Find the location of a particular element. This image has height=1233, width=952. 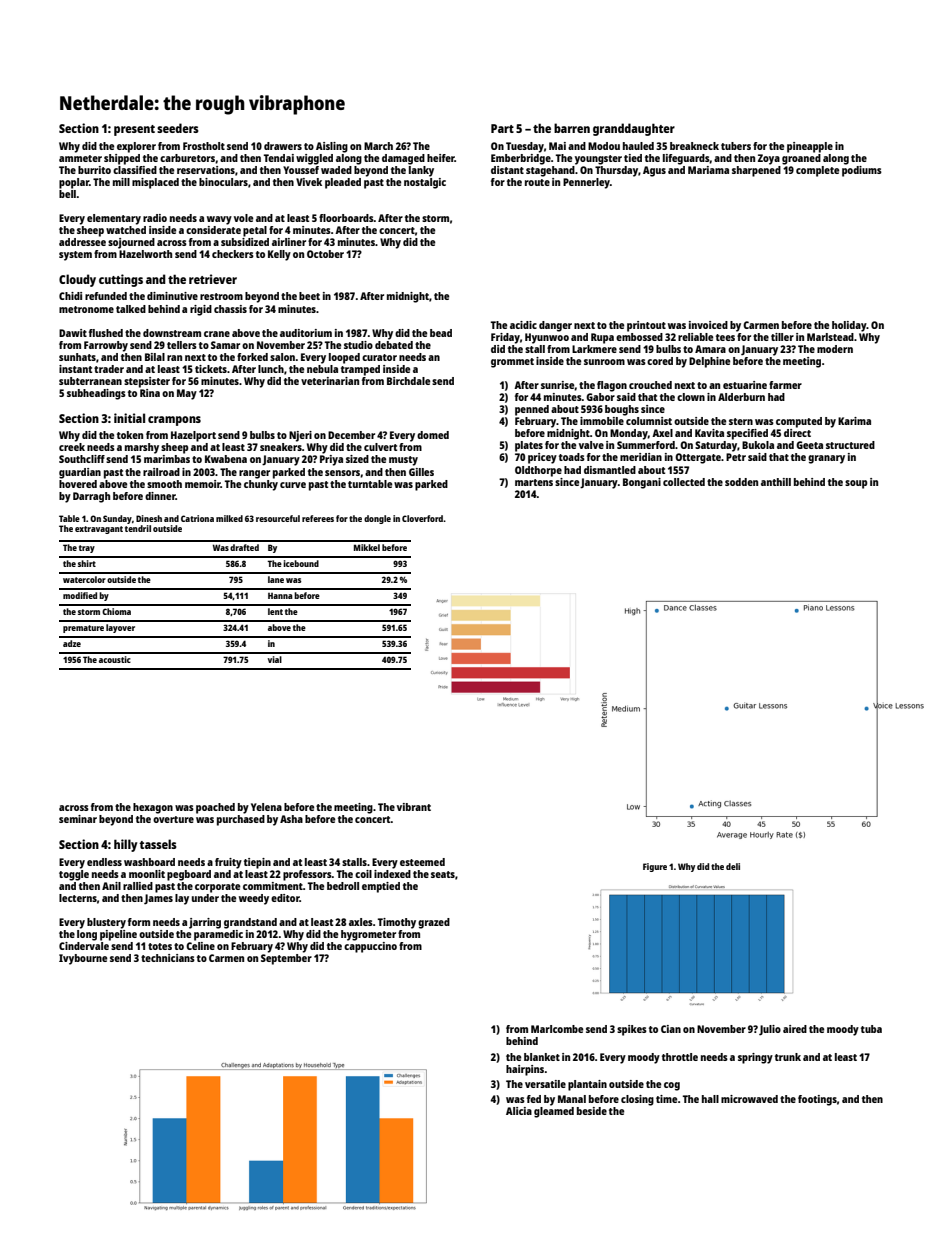

Karima is located at coordinates (854, 421).
